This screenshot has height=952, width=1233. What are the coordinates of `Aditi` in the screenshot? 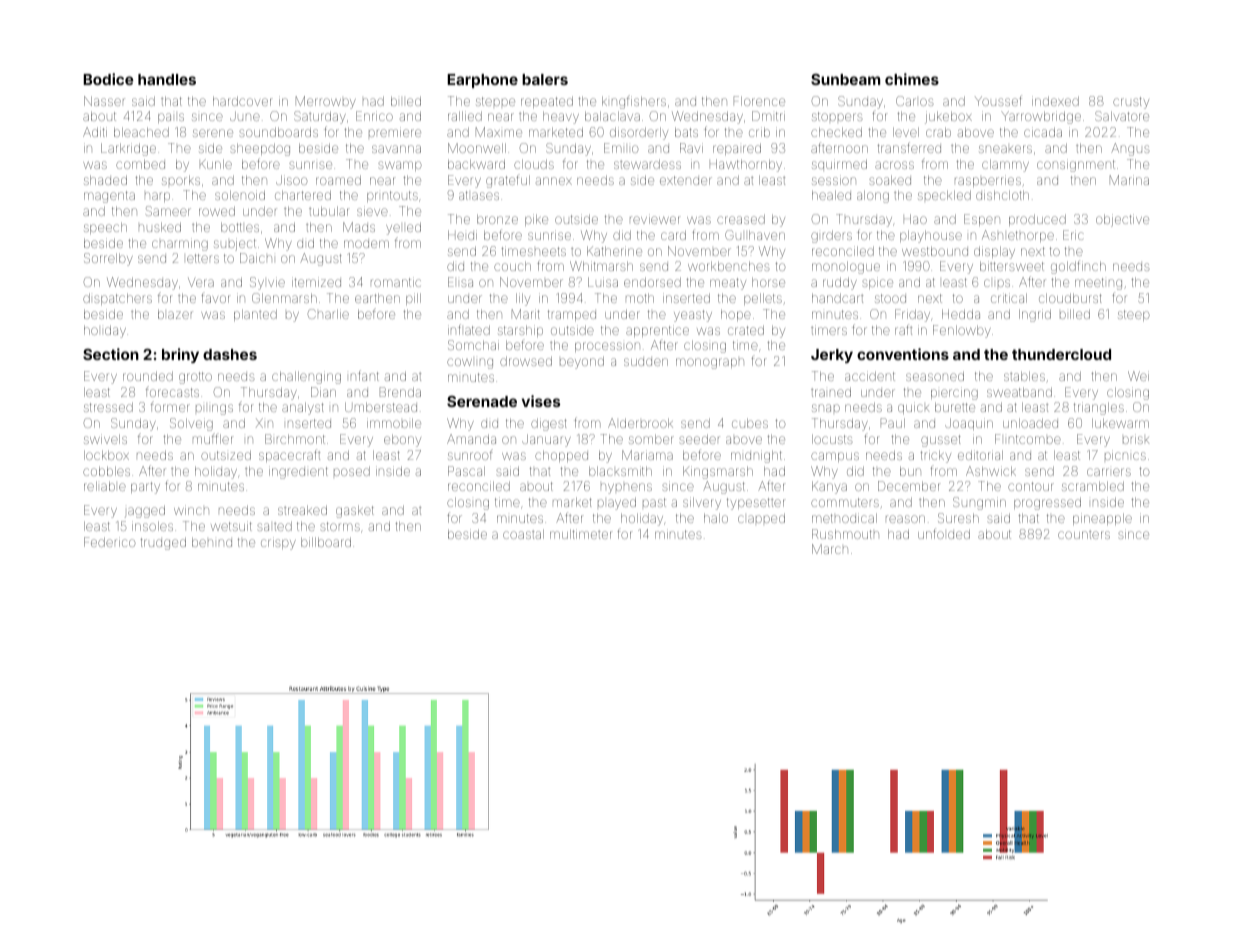 It's located at (95, 132).
